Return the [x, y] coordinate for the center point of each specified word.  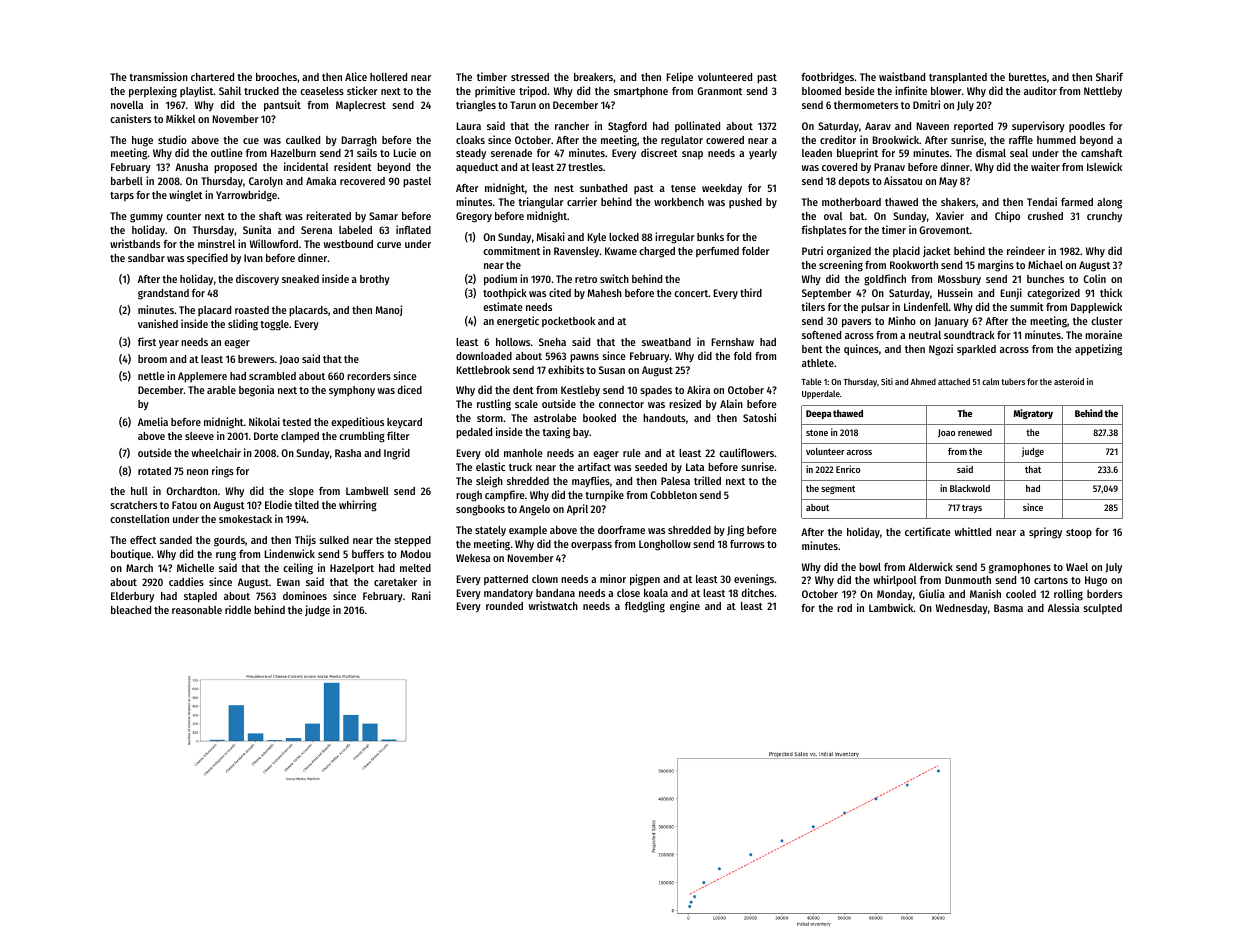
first [147, 341]
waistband [902, 76]
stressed [530, 77]
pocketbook [568, 322]
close [628, 593]
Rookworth [914, 265]
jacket [937, 251]
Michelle [195, 567]
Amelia [153, 421]
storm [490, 418]
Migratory [1033, 414]
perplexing [153, 92]
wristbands [135, 243]
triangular [541, 203]
